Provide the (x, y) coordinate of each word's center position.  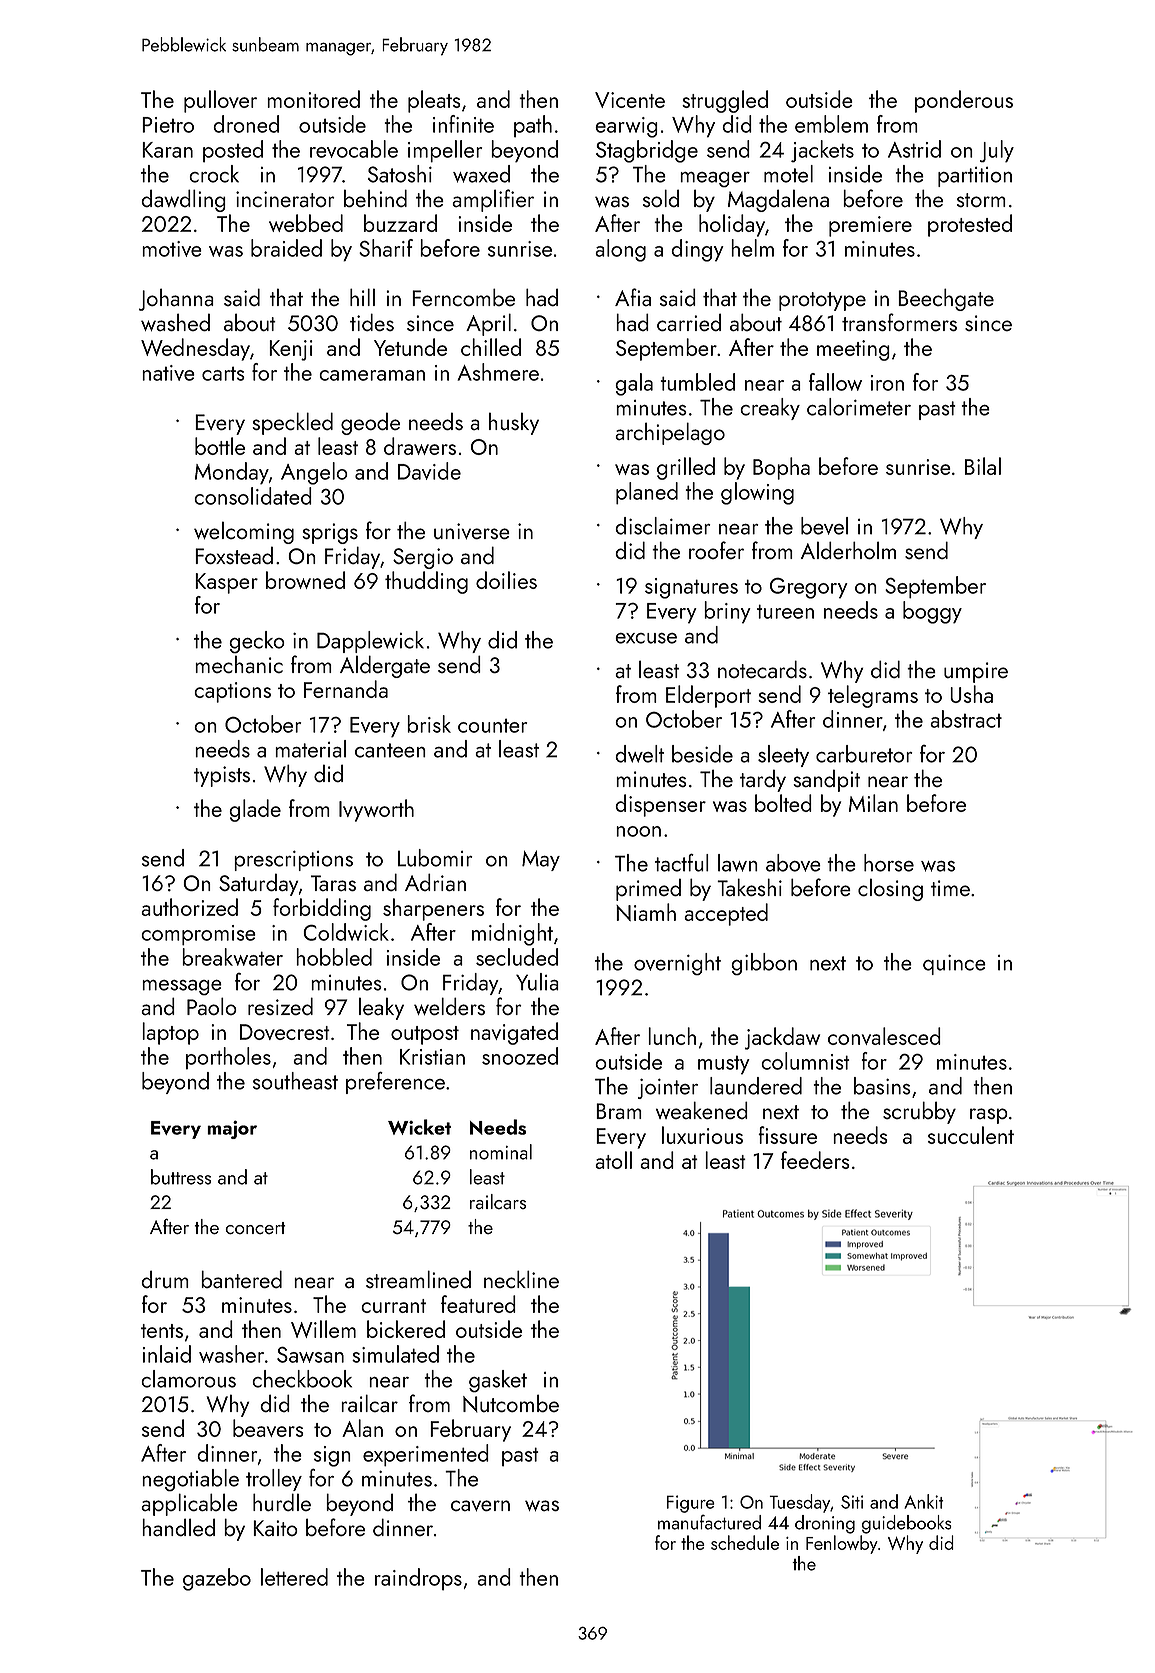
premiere (870, 226)
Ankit (924, 1501)
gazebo (217, 1579)
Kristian (432, 1057)
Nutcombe (511, 1403)
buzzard (400, 223)
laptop (170, 1033)
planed (647, 493)
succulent (971, 1135)
